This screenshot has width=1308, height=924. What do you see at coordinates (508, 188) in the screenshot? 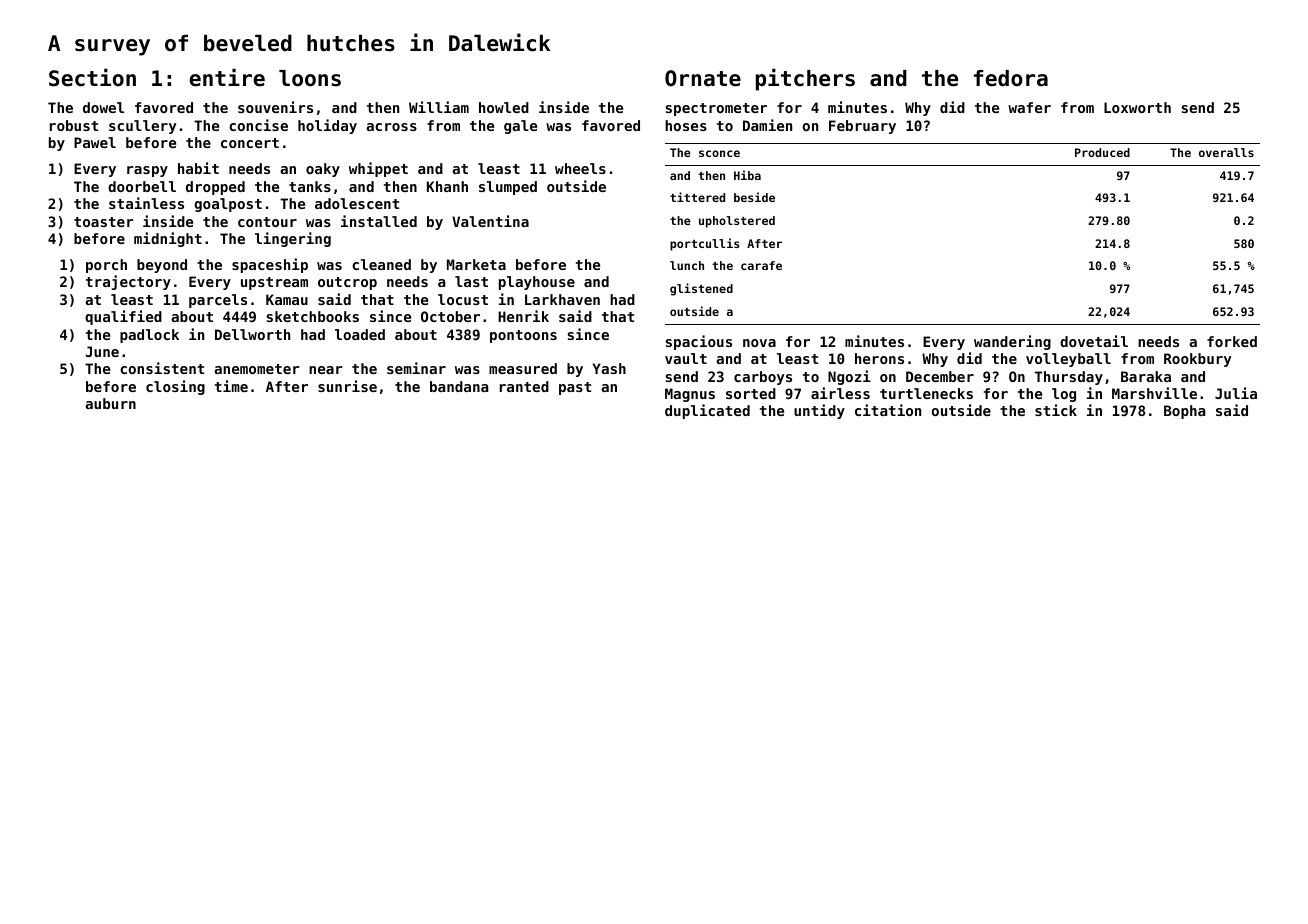
I see `slumped` at bounding box center [508, 188].
